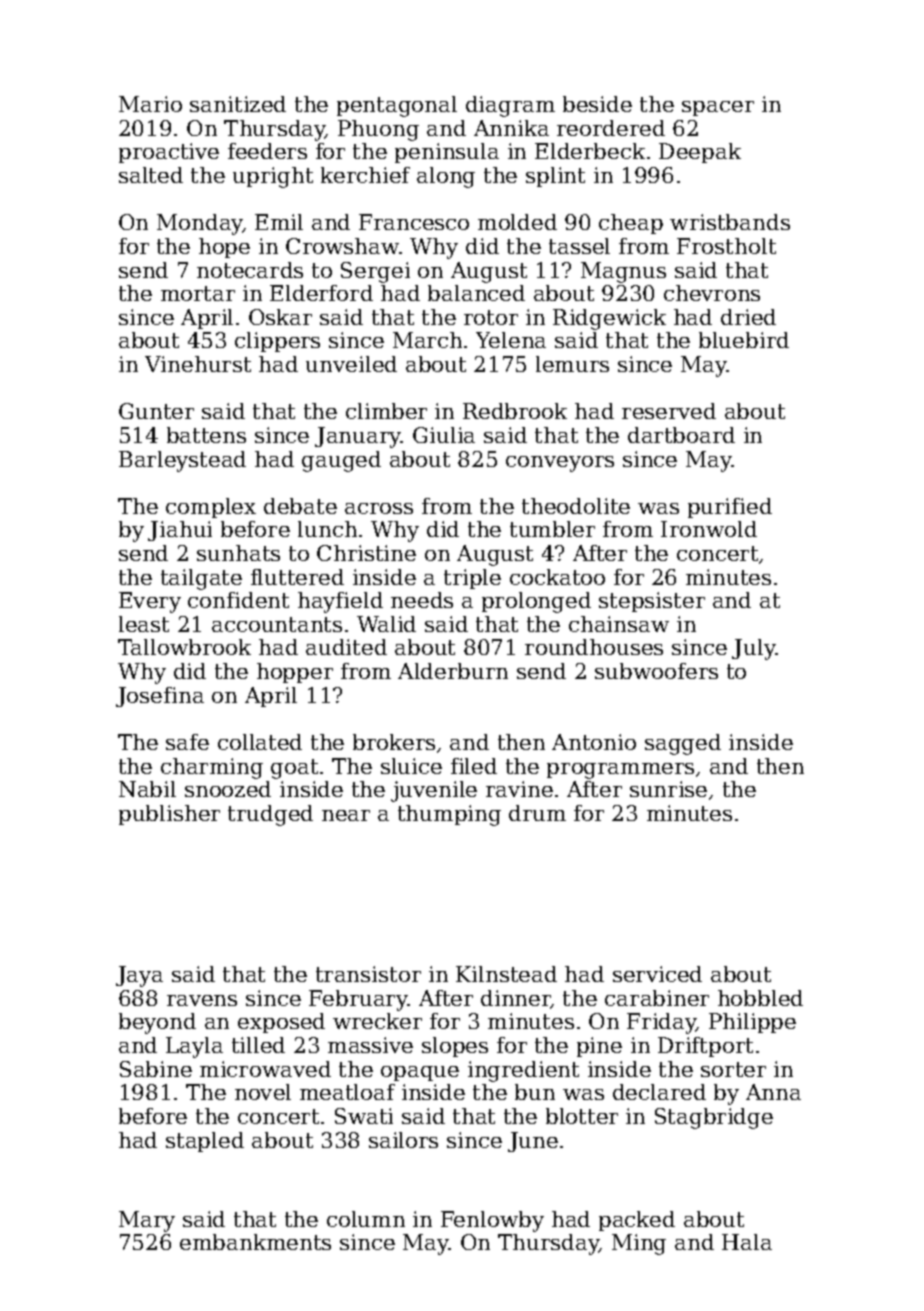 The height and width of the image is (1311, 924). Describe the element at coordinates (449, 815) in the image. I see `thumping` at that location.
